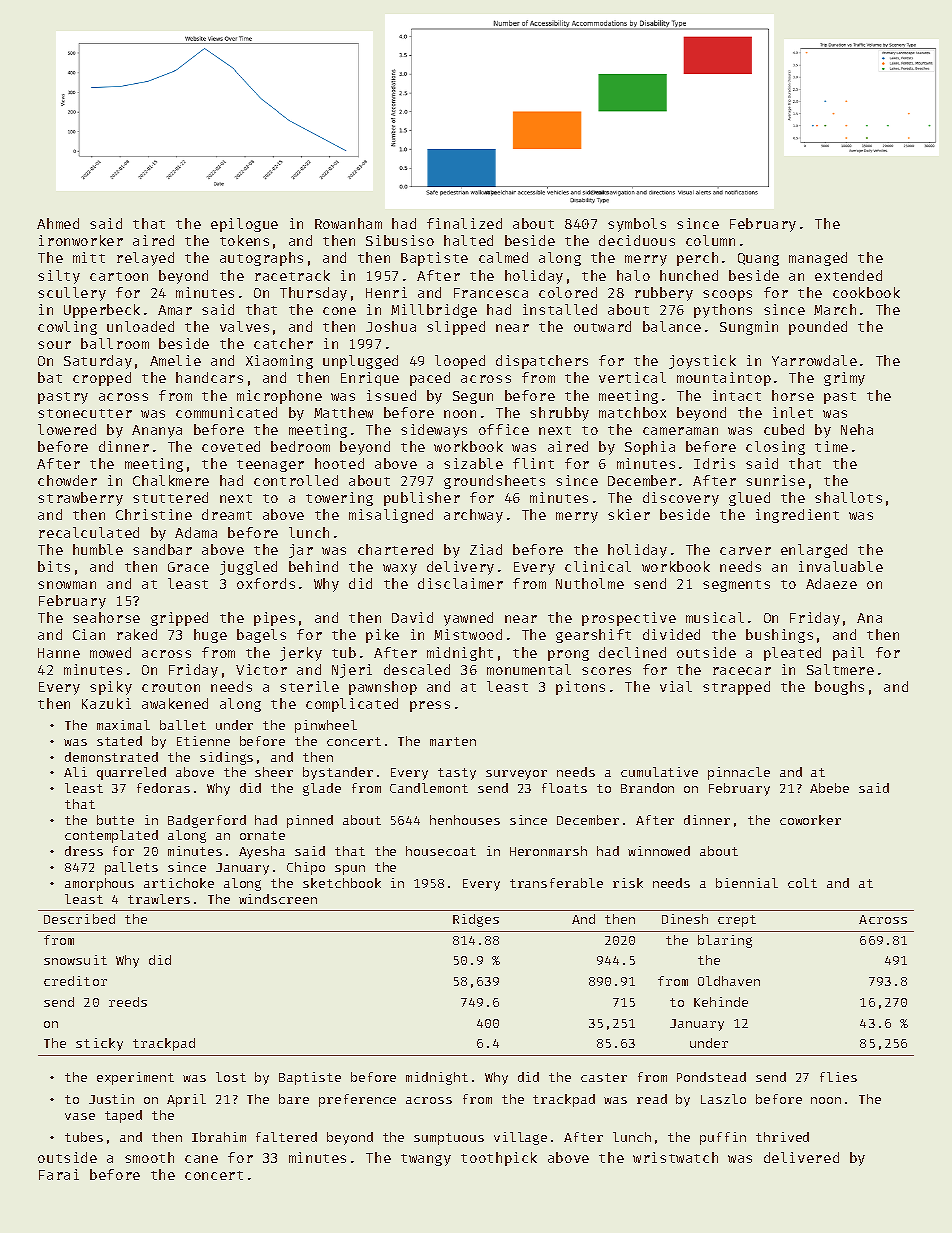 This screenshot has height=1233, width=952. I want to click on Farai, so click(59, 1174).
